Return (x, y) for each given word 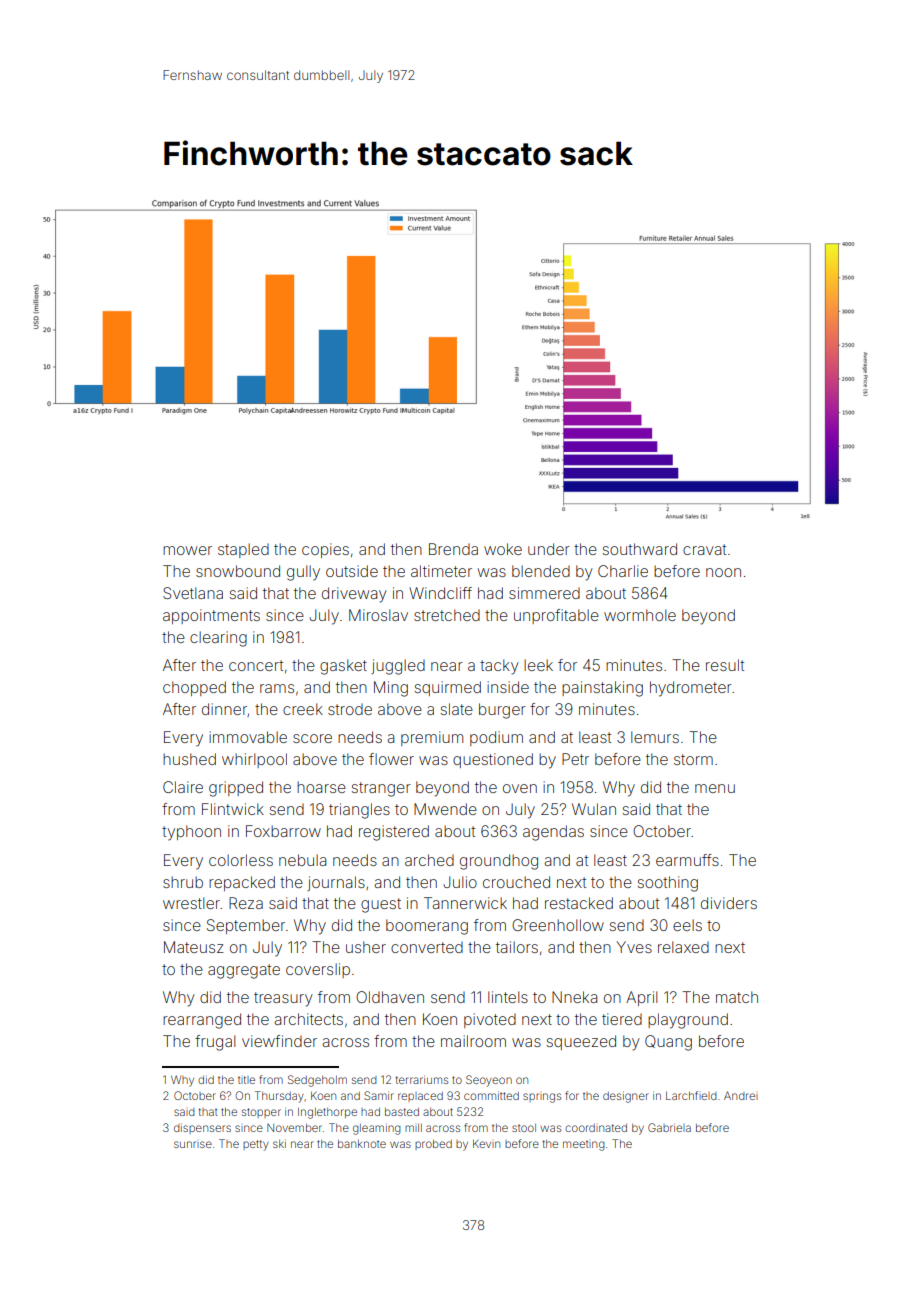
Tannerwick (465, 903)
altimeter (441, 571)
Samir (379, 1095)
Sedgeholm (317, 1081)
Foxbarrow (283, 831)
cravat (704, 549)
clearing (218, 639)
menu (715, 788)
